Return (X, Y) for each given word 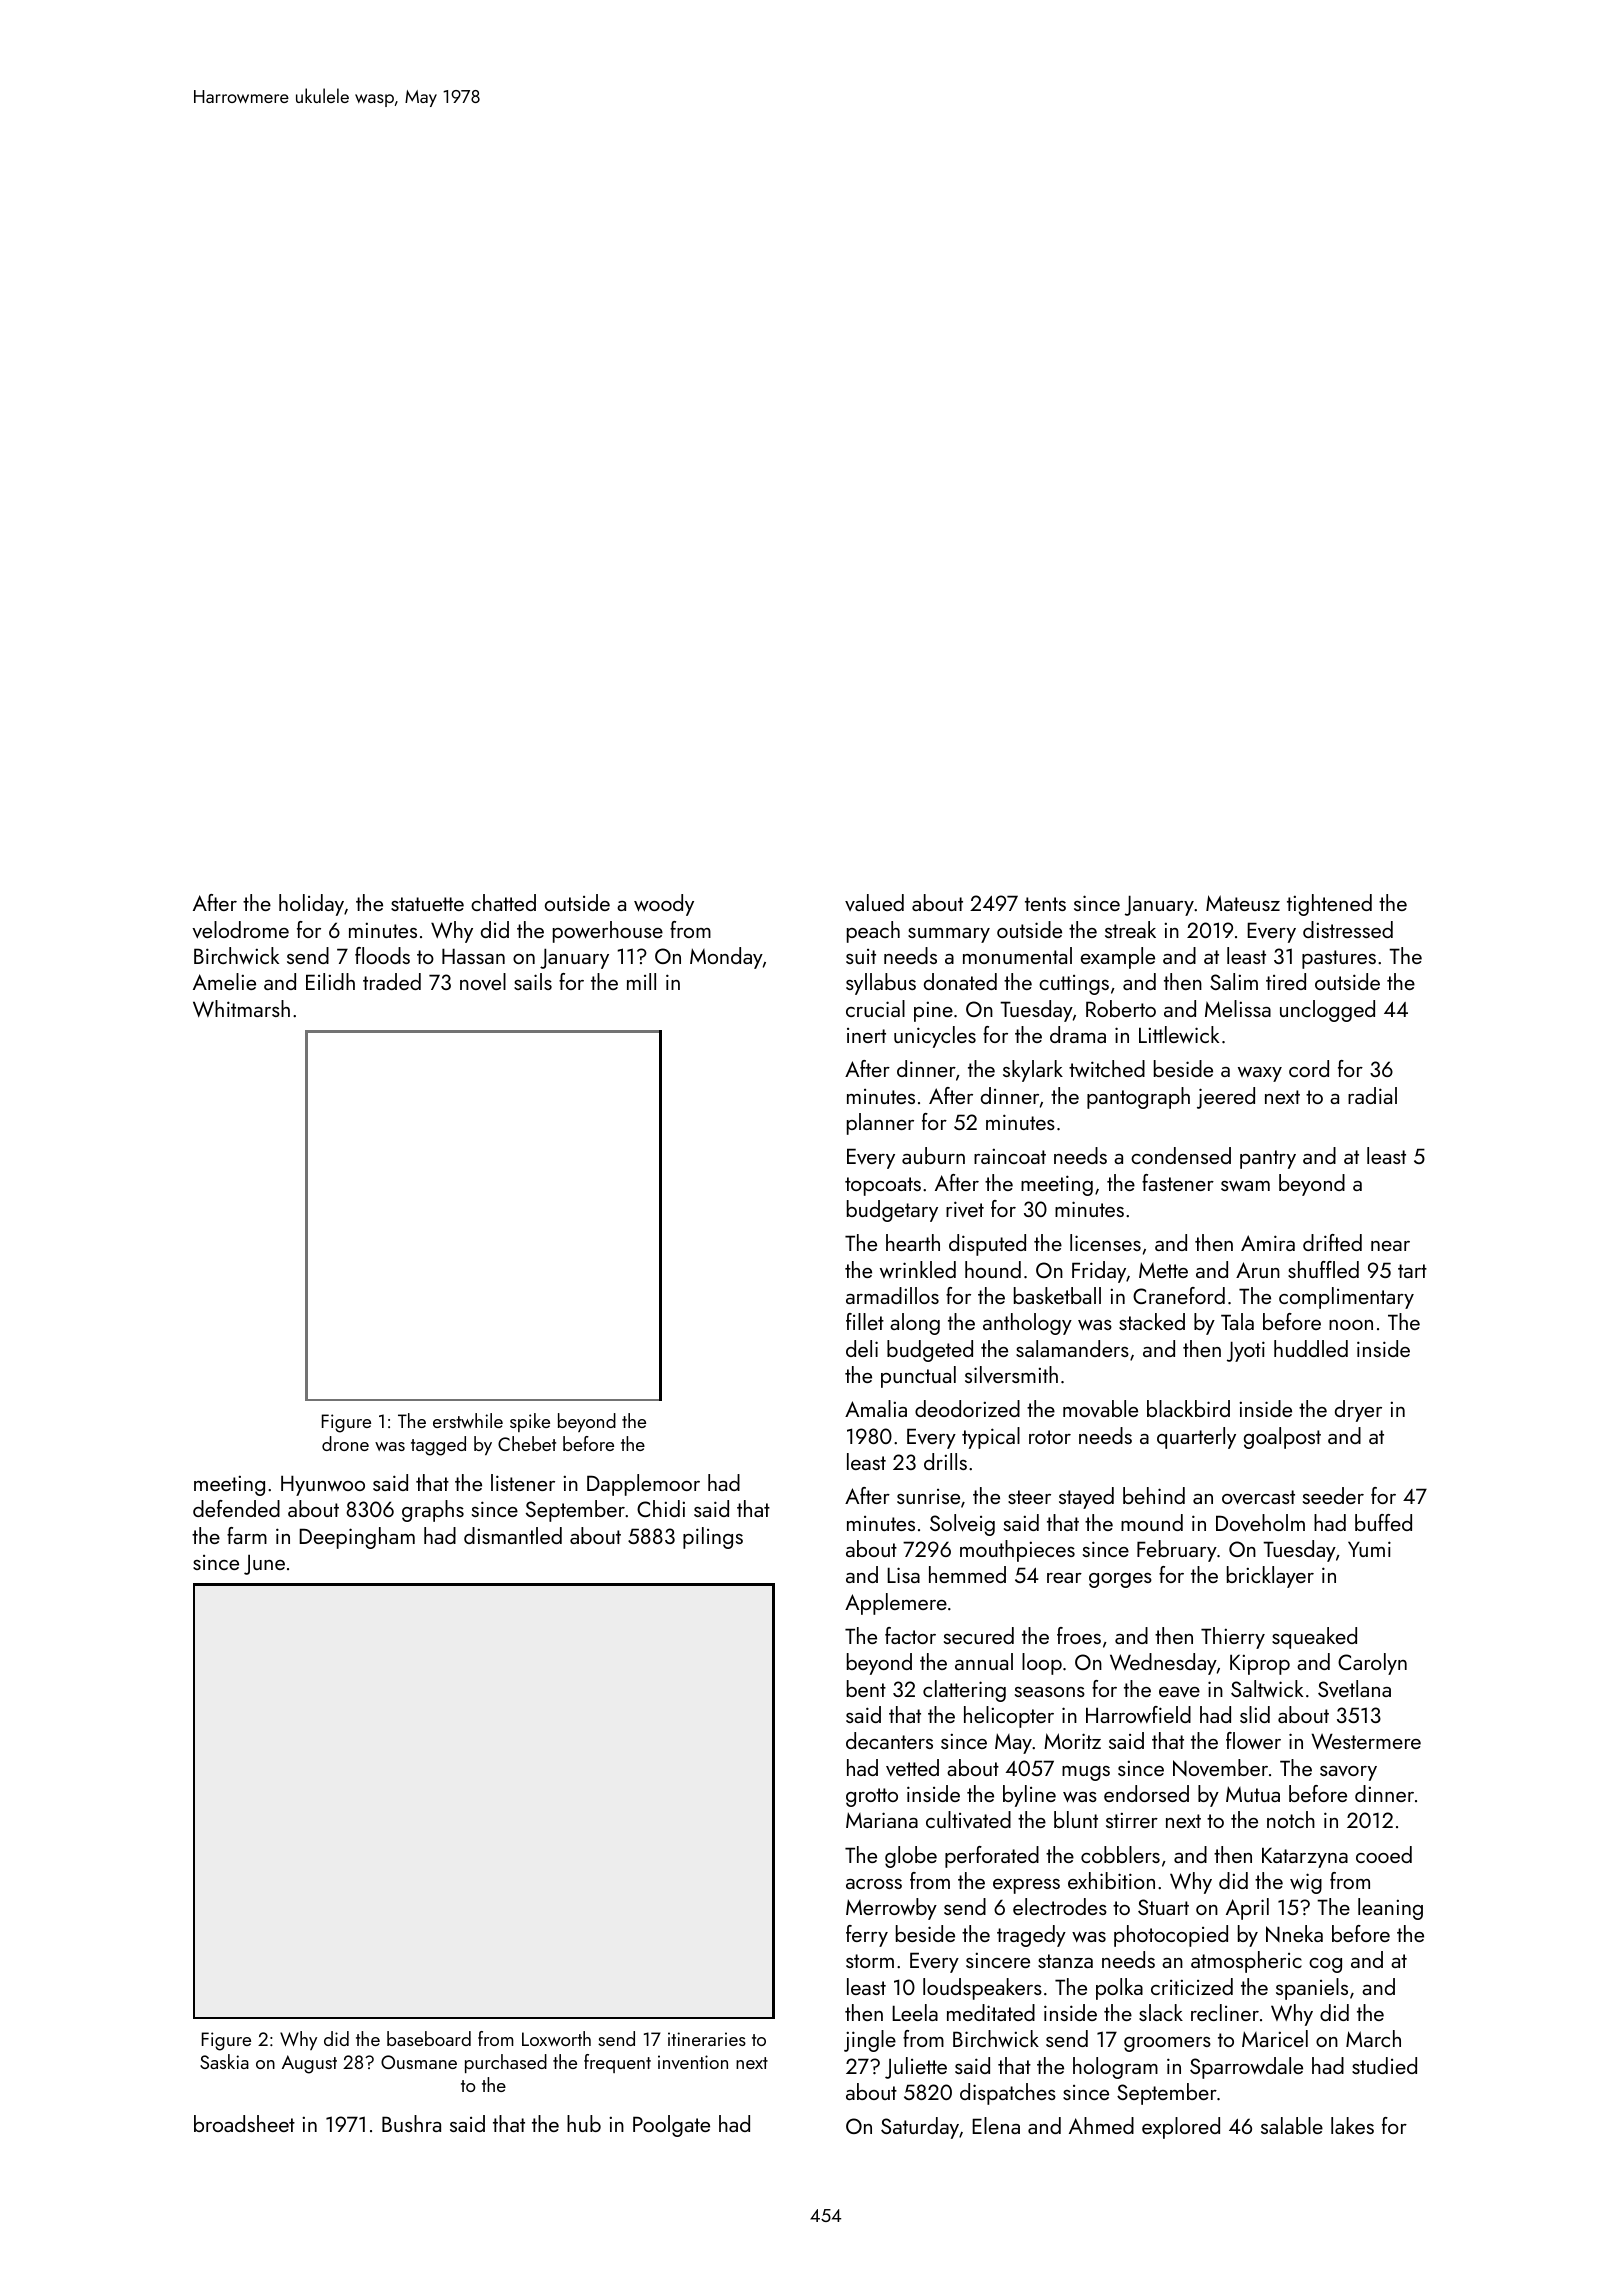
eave (1179, 1692)
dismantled (513, 1535)
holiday (311, 905)
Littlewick (1179, 1034)
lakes (1352, 2125)
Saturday (920, 2128)
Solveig (962, 1525)
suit (861, 956)
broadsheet (244, 2123)
